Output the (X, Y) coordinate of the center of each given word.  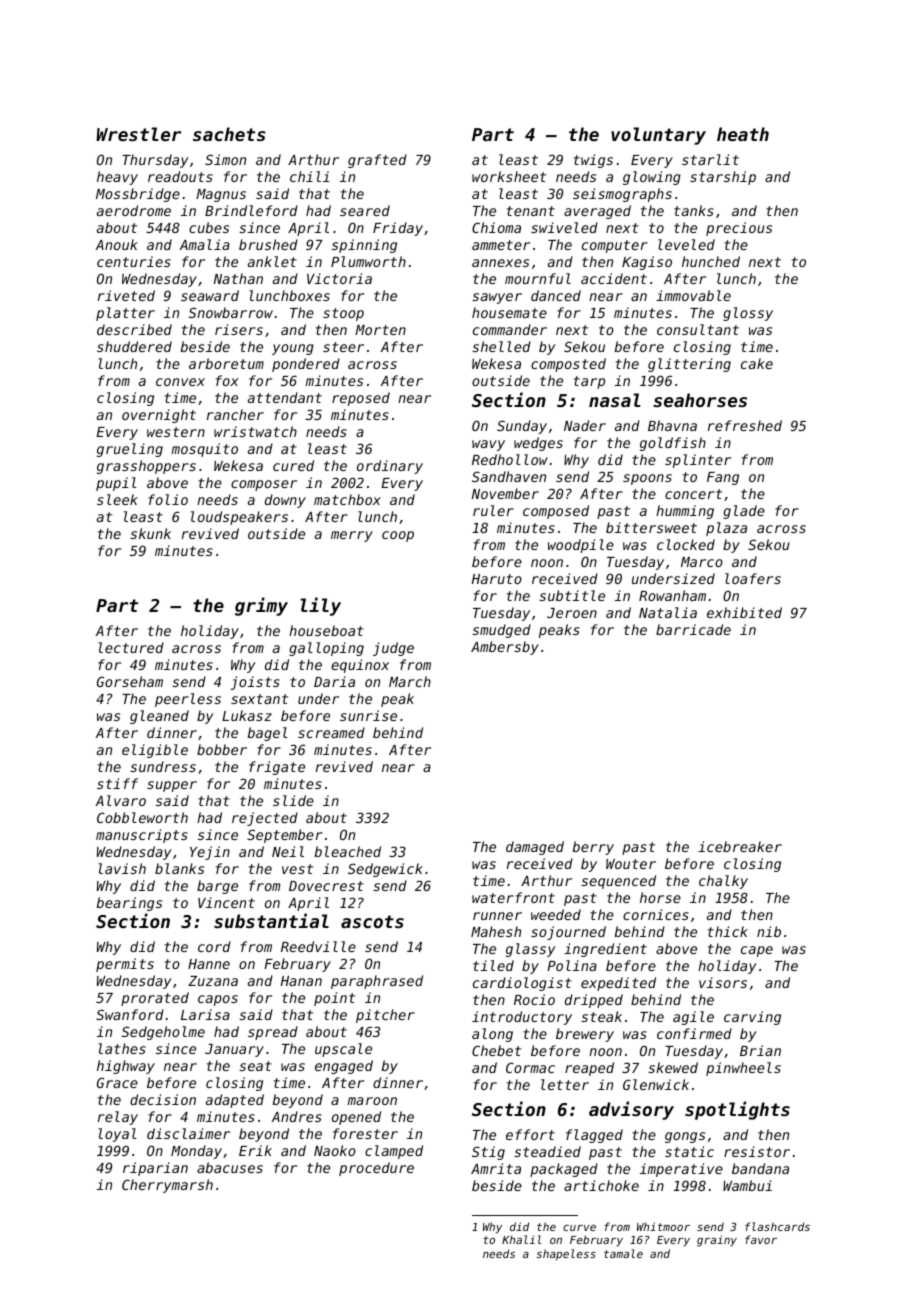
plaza (726, 529)
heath (743, 134)
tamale (623, 1253)
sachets (229, 134)
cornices (656, 914)
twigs (593, 161)
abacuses (230, 1167)
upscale (343, 1050)
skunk (150, 533)
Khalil (521, 1239)
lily (320, 606)
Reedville (318, 946)
